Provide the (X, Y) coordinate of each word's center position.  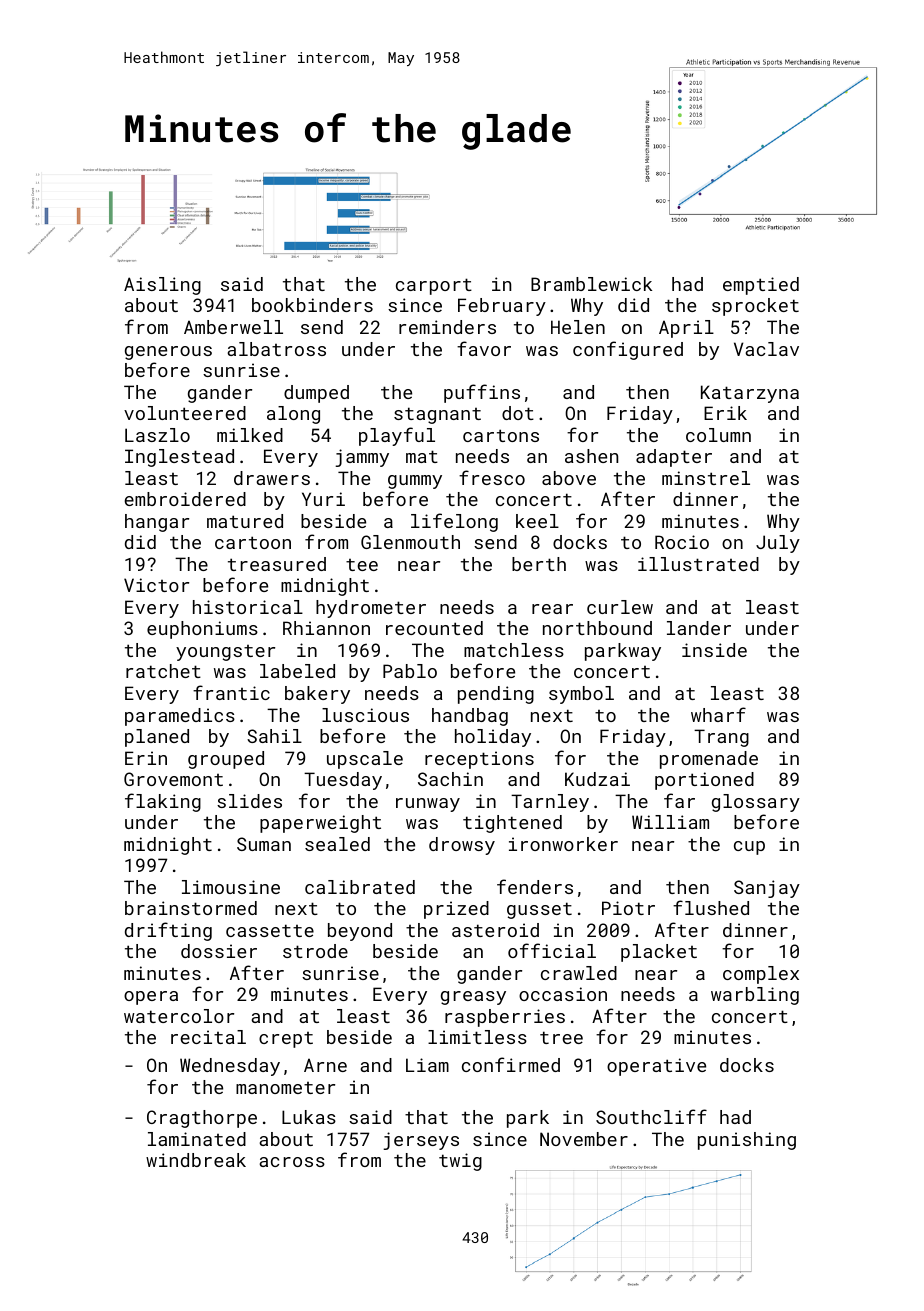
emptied (761, 286)
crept (286, 1040)
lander (699, 628)
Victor (156, 585)
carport (434, 286)
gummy (415, 482)
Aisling (162, 286)
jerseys (421, 1141)
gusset (539, 910)
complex (761, 975)
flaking (163, 802)
